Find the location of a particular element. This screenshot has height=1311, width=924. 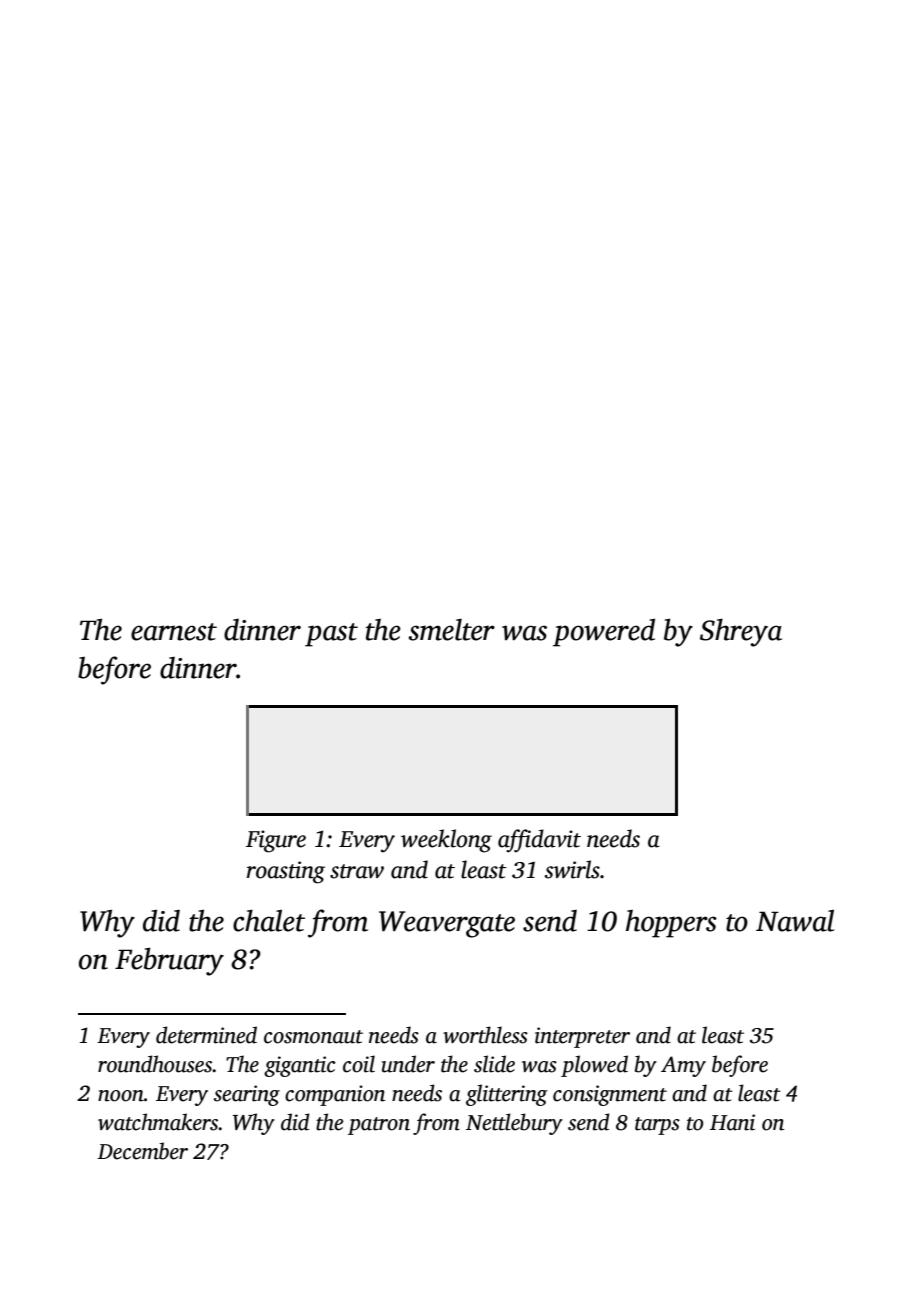

interpreter is located at coordinates (582, 1037).
